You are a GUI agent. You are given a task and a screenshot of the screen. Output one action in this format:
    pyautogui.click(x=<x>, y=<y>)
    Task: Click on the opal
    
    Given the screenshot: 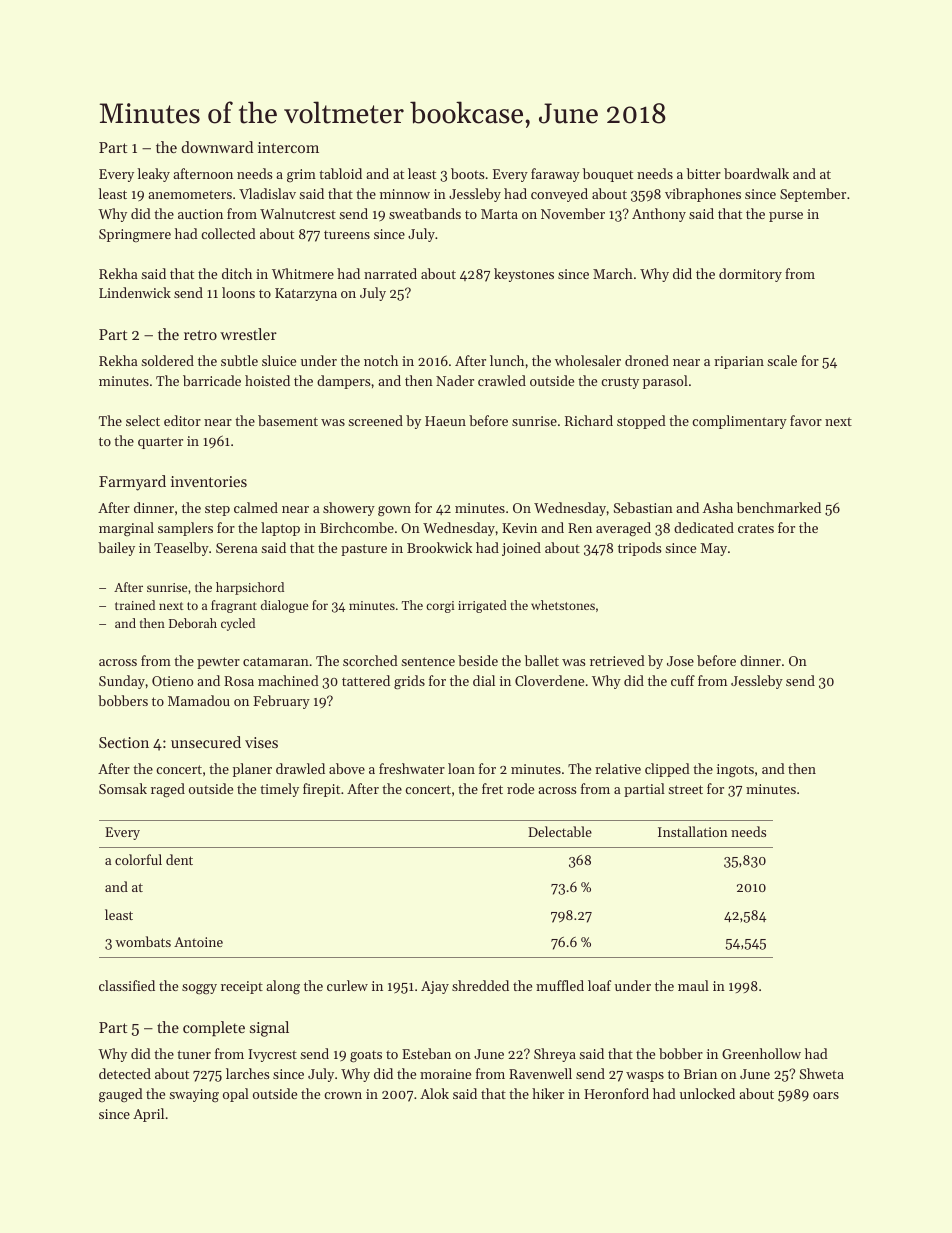 What is the action you would take?
    pyautogui.click(x=236, y=1095)
